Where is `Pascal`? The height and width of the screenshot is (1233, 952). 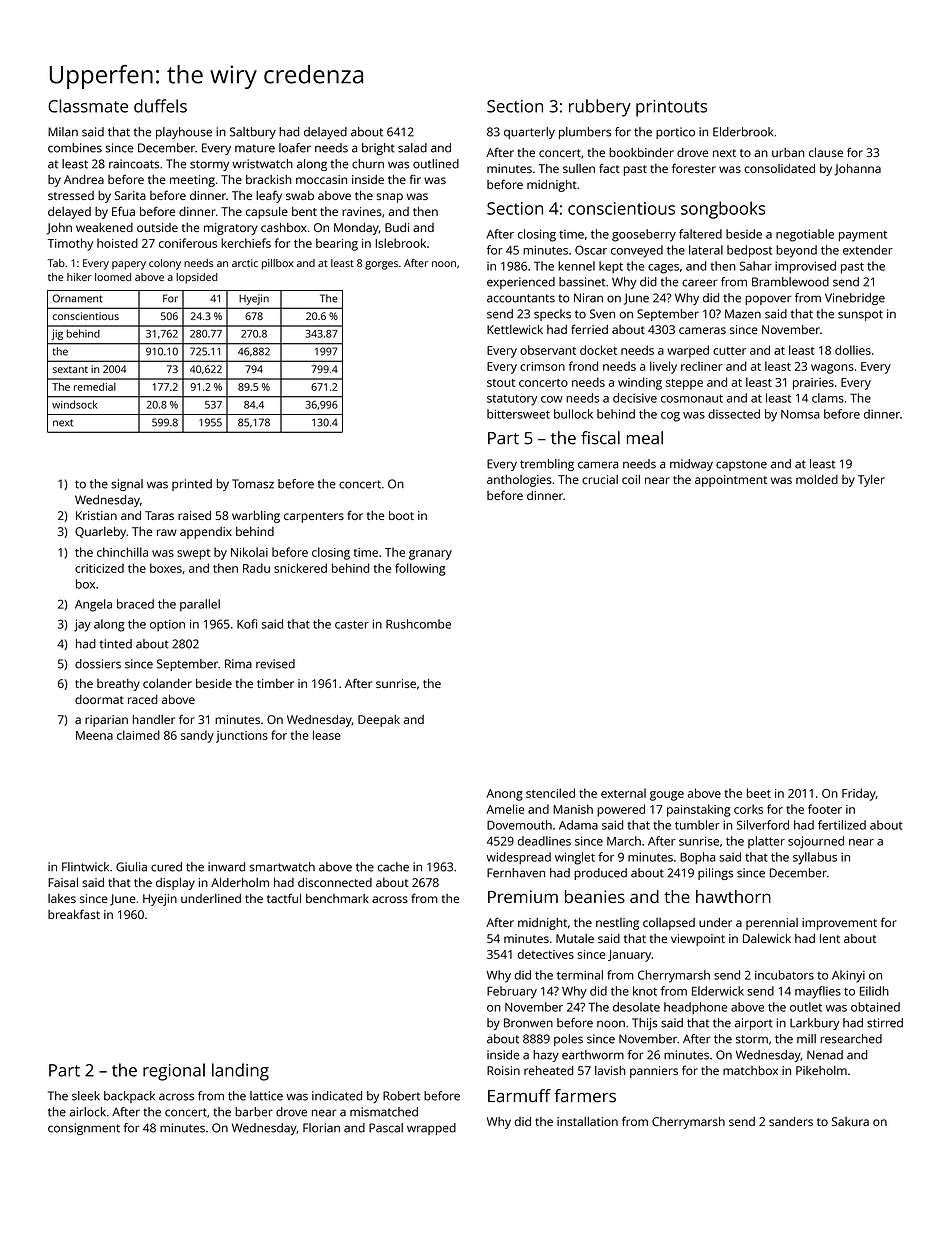
Pascal is located at coordinates (386, 1128).
